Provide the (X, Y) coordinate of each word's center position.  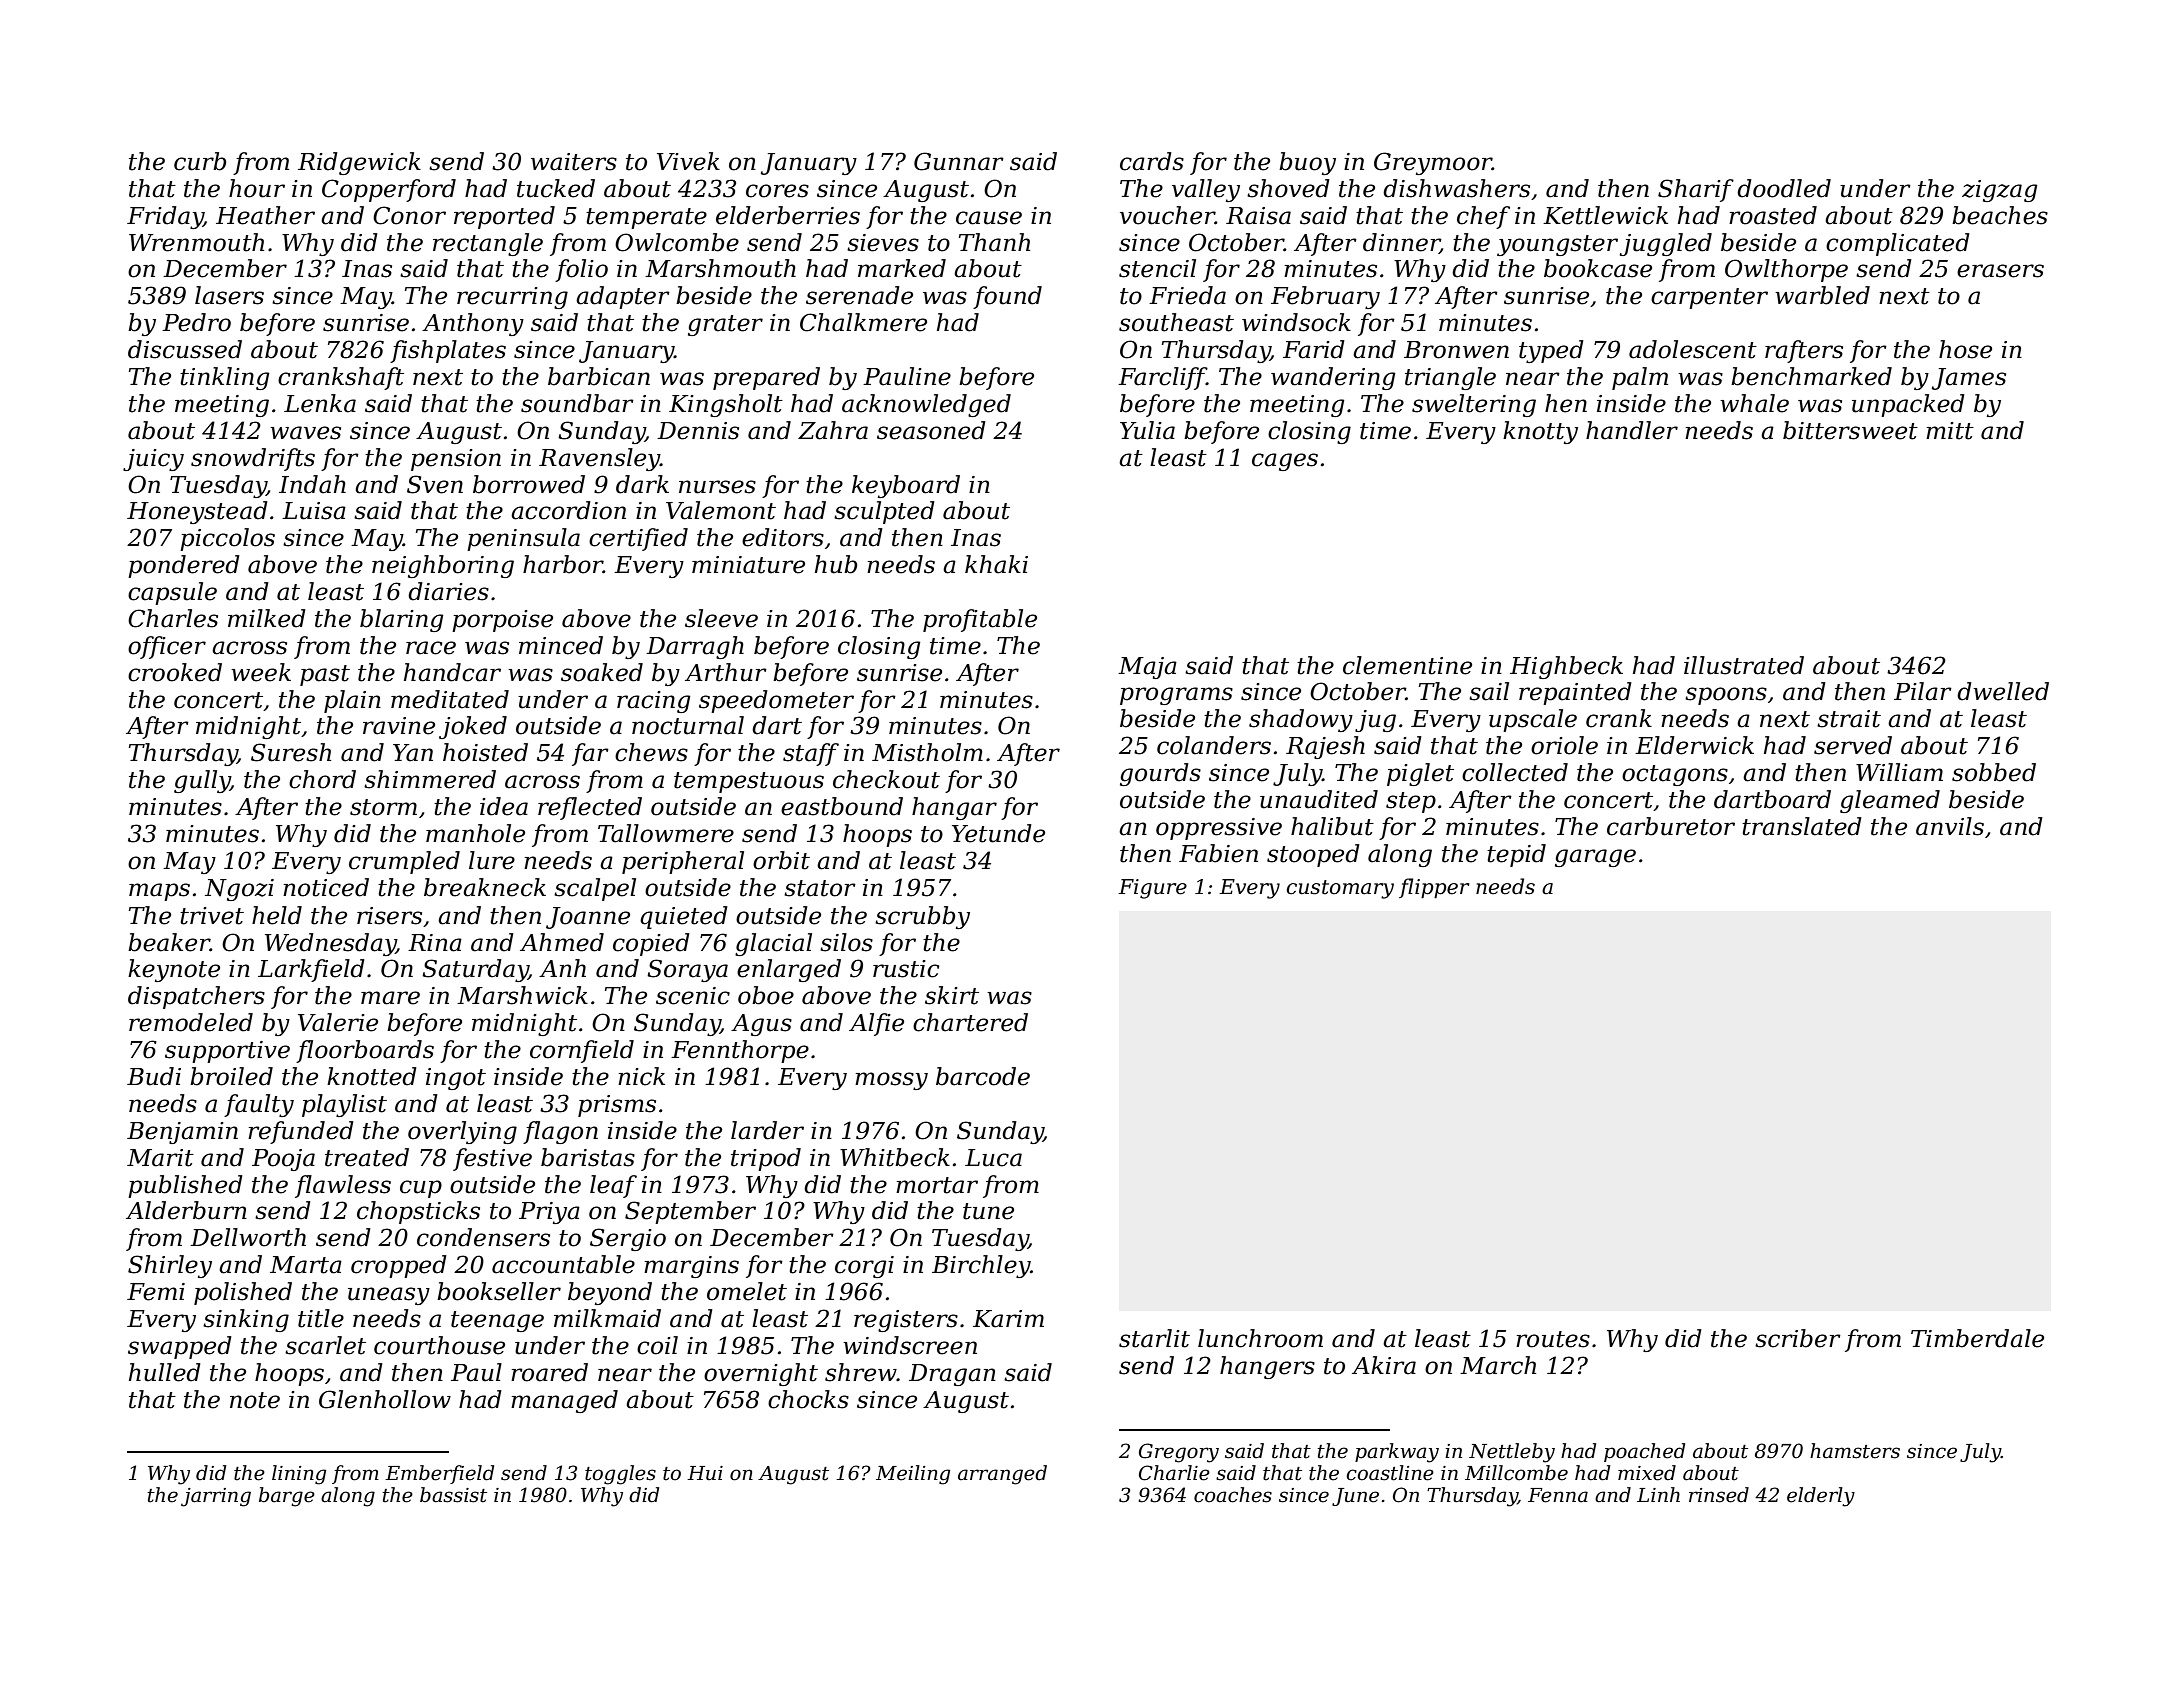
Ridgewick (359, 163)
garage (1595, 858)
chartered (970, 1022)
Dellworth (248, 1237)
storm (383, 807)
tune (988, 1211)
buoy (1307, 163)
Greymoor (1433, 163)
